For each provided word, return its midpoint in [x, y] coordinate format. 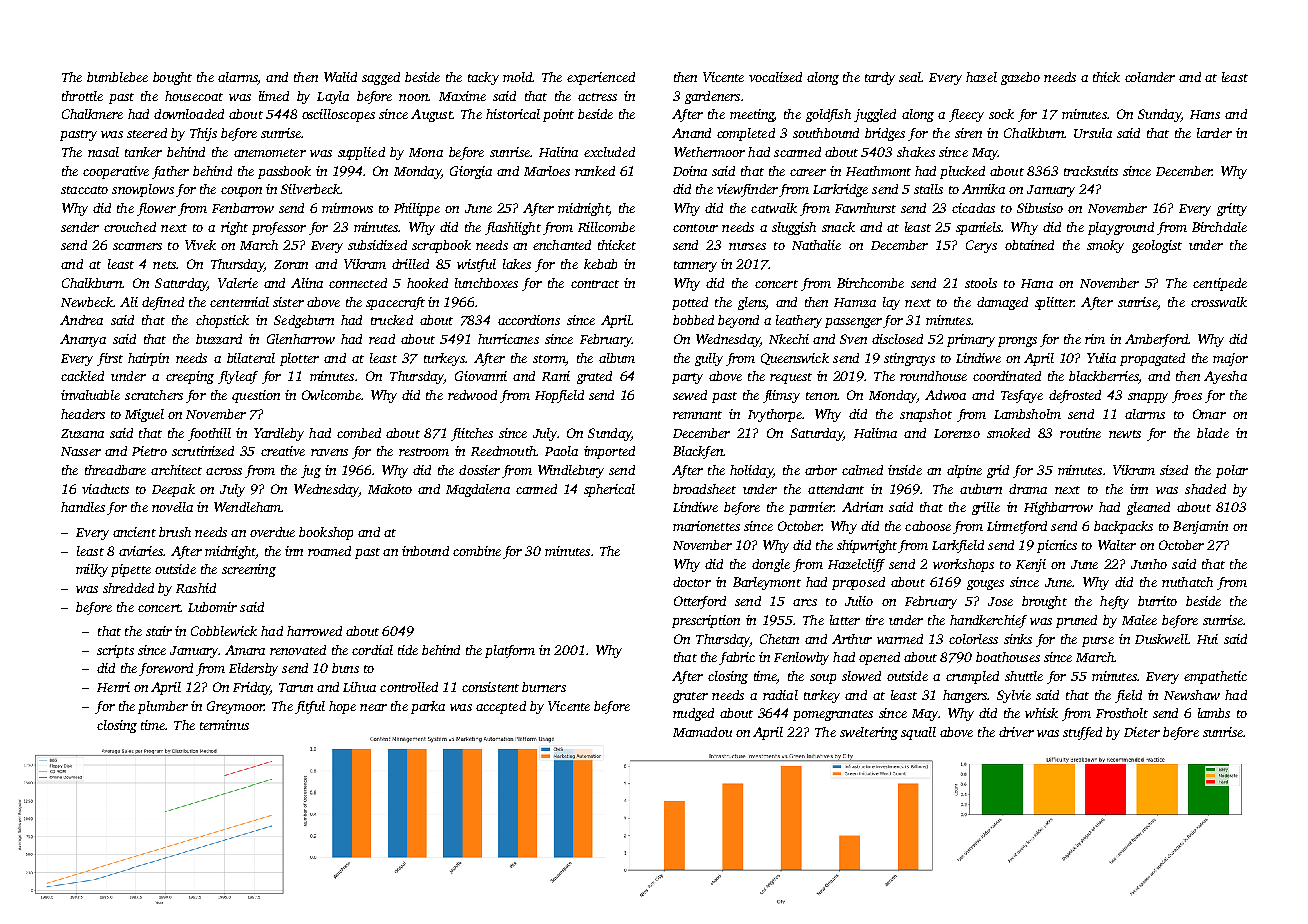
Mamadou [702, 732]
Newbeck [87, 302]
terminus [224, 725]
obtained [1029, 245]
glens [752, 303]
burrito [1157, 601]
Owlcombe [331, 395]
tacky [483, 78]
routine [1080, 433]
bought [172, 78]
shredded [128, 588]
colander [1150, 77]
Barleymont [767, 583]
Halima [875, 433]
